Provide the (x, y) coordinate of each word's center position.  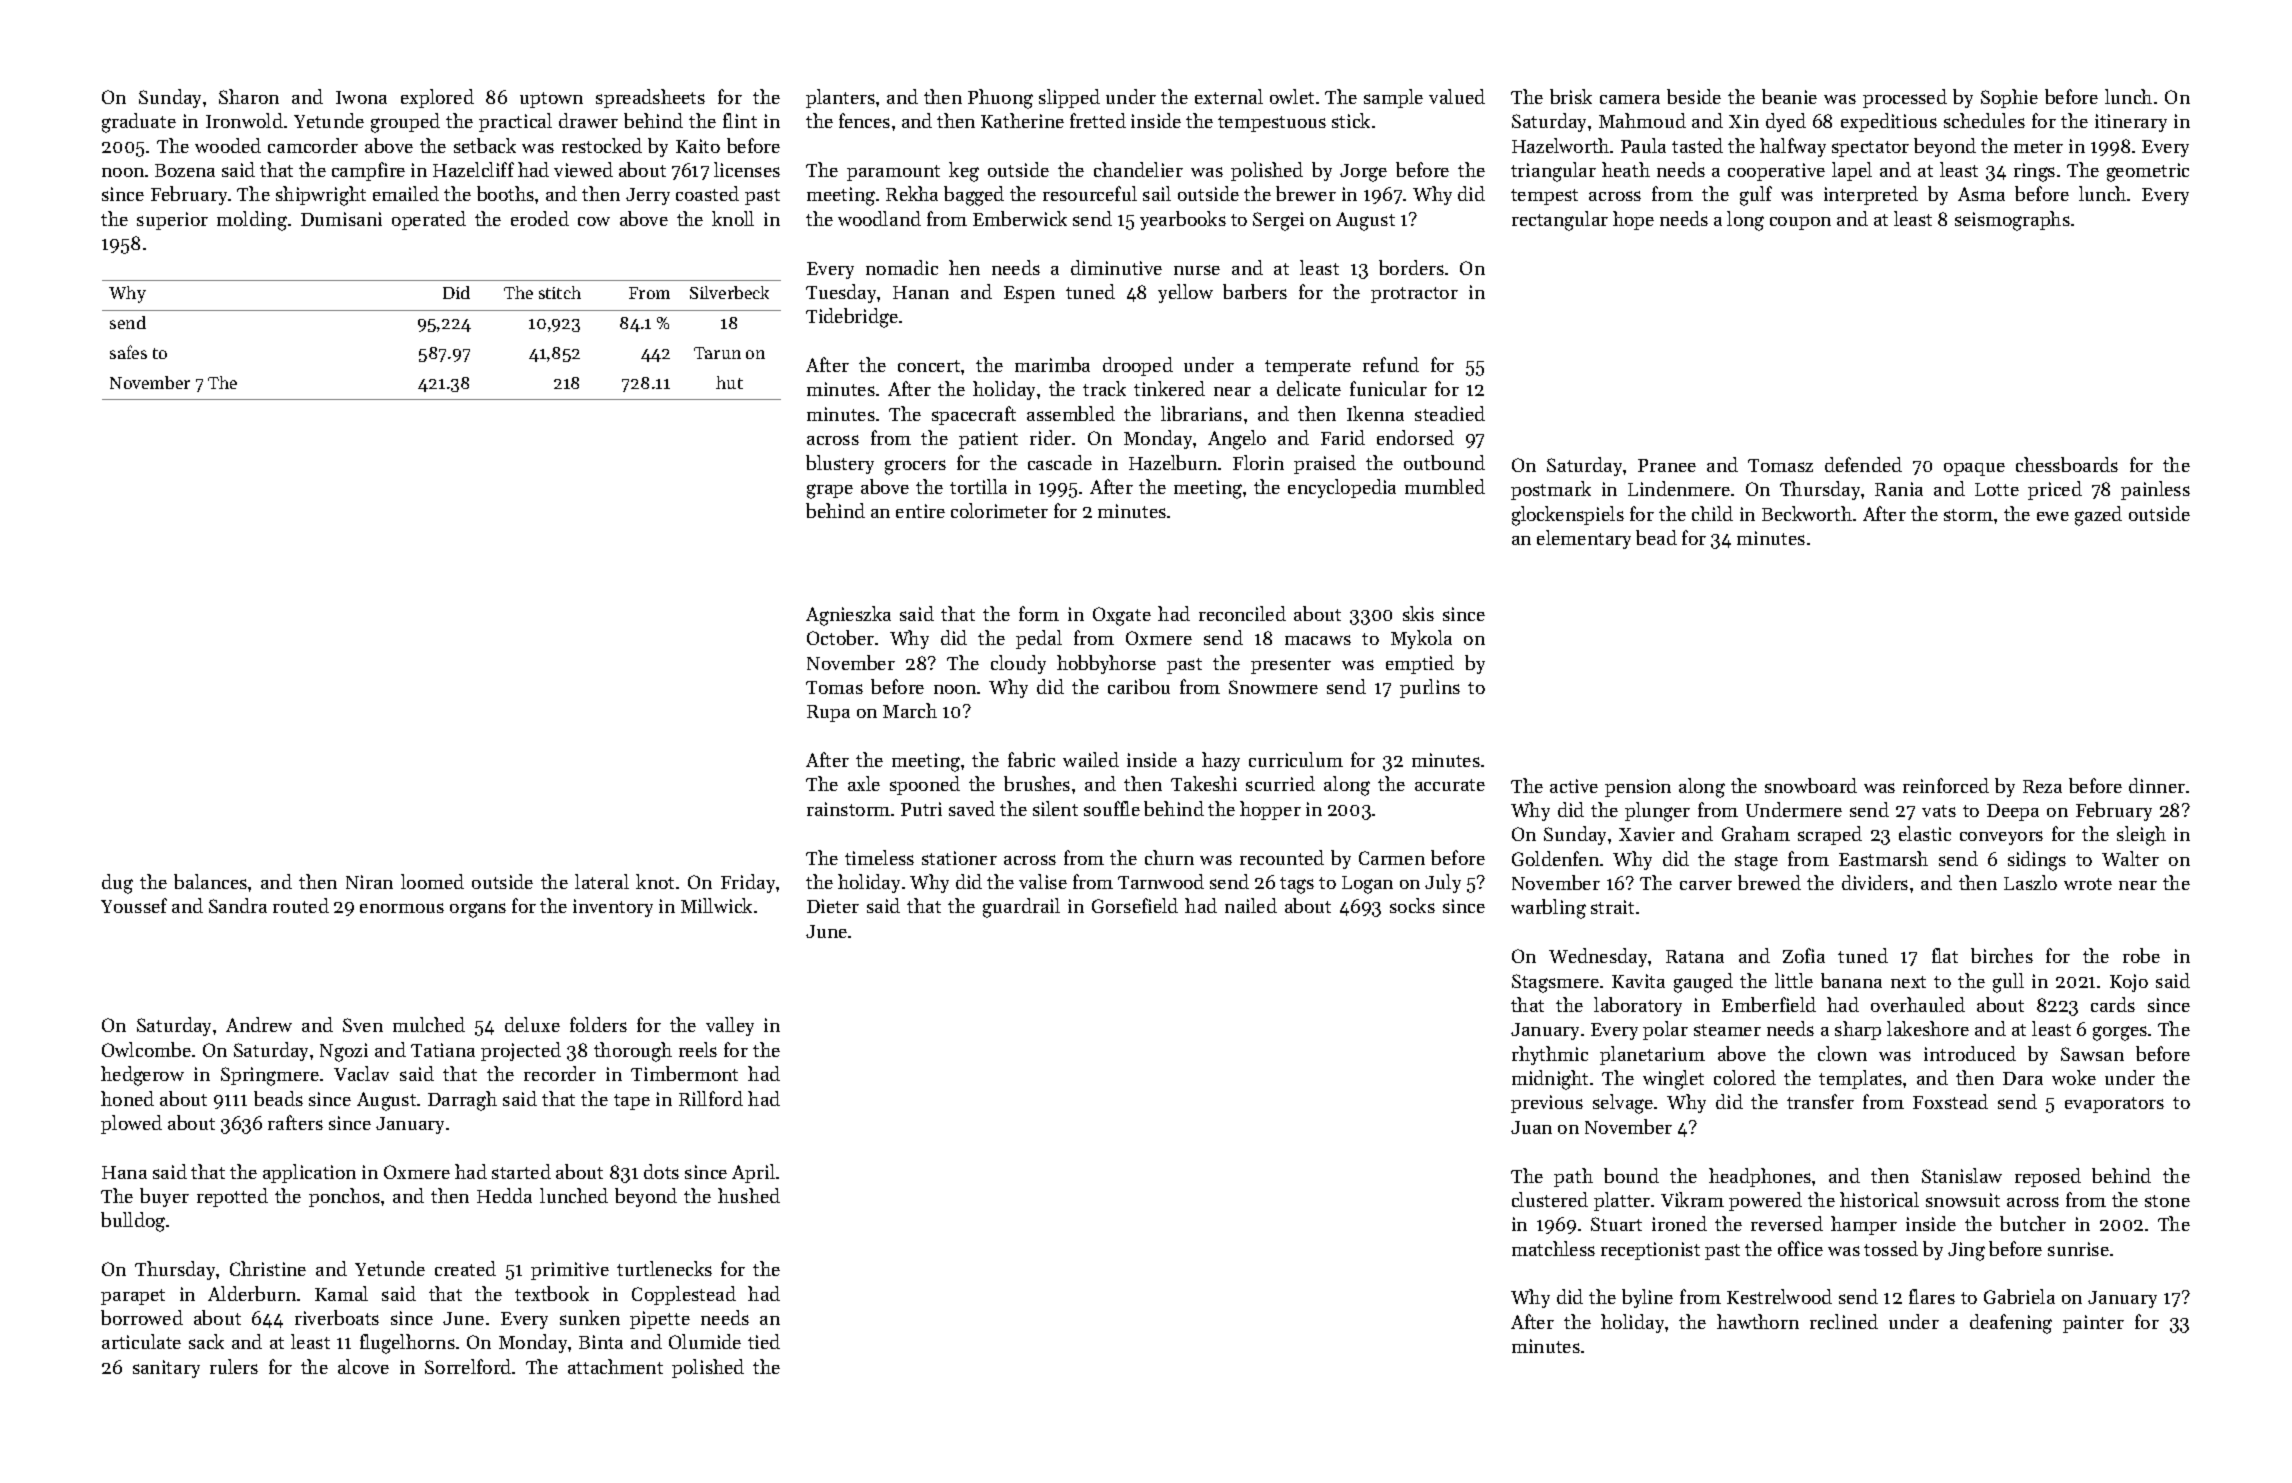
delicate (1309, 388)
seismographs (2012, 221)
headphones (1760, 1177)
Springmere (270, 1076)
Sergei (1278, 221)
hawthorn (1758, 1321)
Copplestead (684, 1295)
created (465, 1268)
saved (972, 808)
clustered (1550, 1199)
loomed (432, 881)
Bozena (185, 170)
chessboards (2067, 464)
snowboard (1811, 785)
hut (729, 382)
